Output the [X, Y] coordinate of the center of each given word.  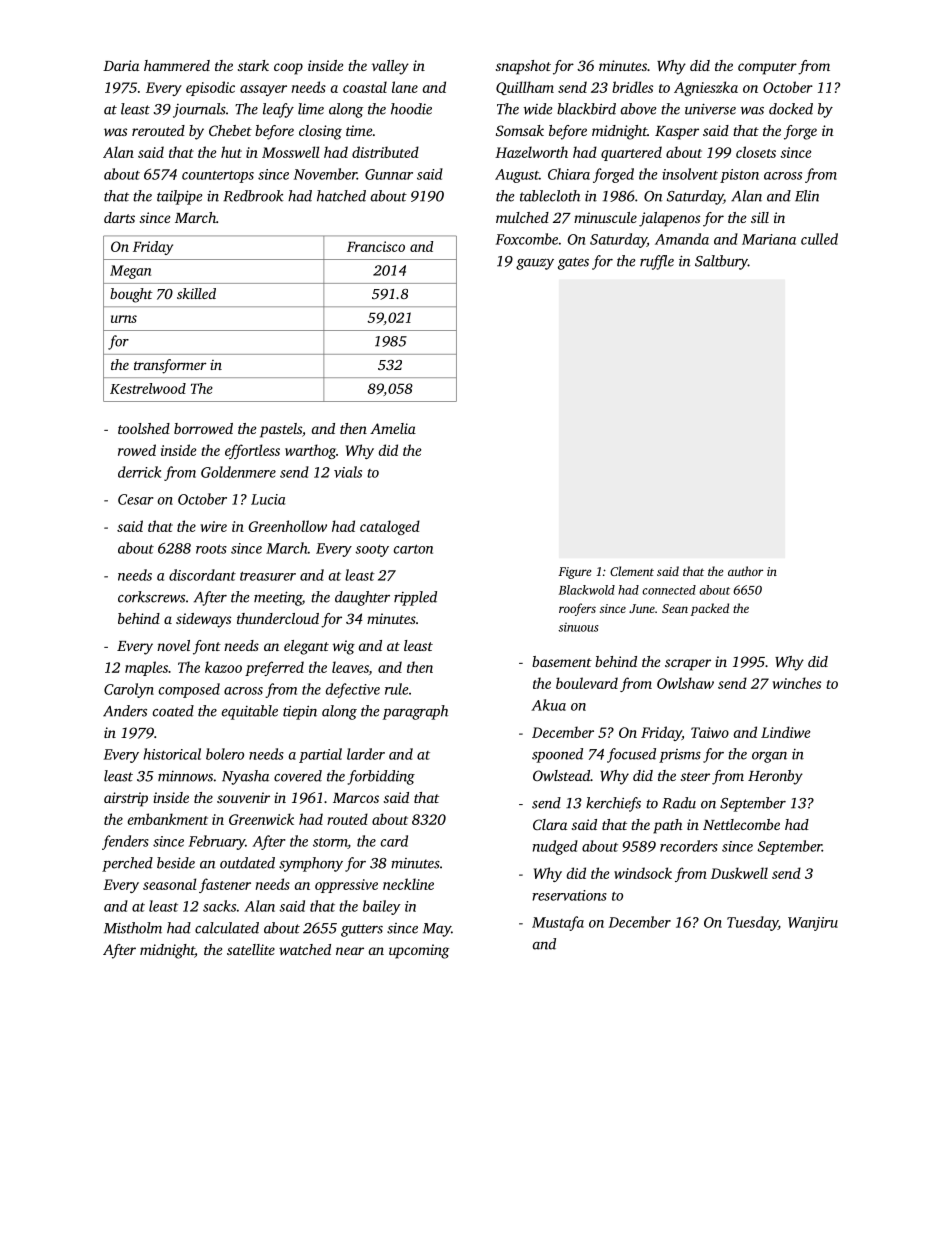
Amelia [393, 428]
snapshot [523, 67]
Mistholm [133, 928]
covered [298, 776]
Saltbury [721, 262]
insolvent [690, 174]
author [745, 571]
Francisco [376, 246]
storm [330, 843]
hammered [177, 65]
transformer [170, 366]
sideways [203, 620]
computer [767, 68]
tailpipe [180, 197]
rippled [415, 598]
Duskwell [739, 873]
